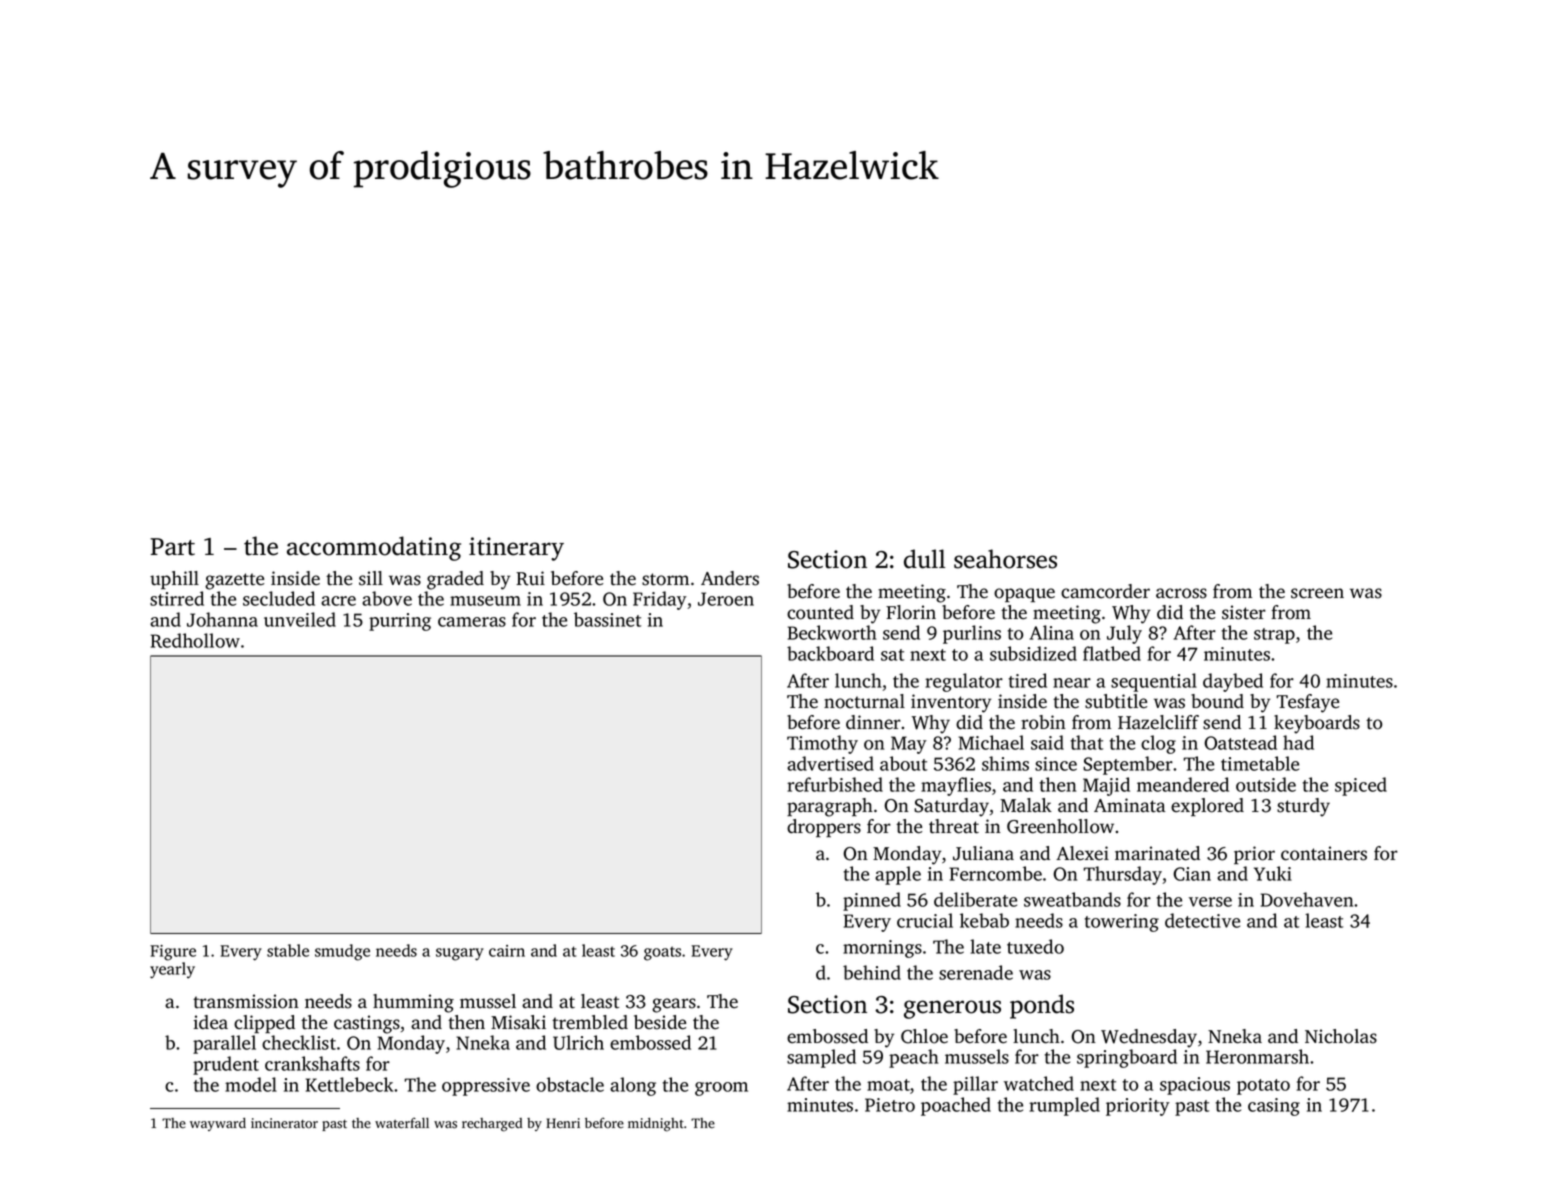  What do you see at coordinates (882, 949) in the page?
I see `mornings` at bounding box center [882, 949].
